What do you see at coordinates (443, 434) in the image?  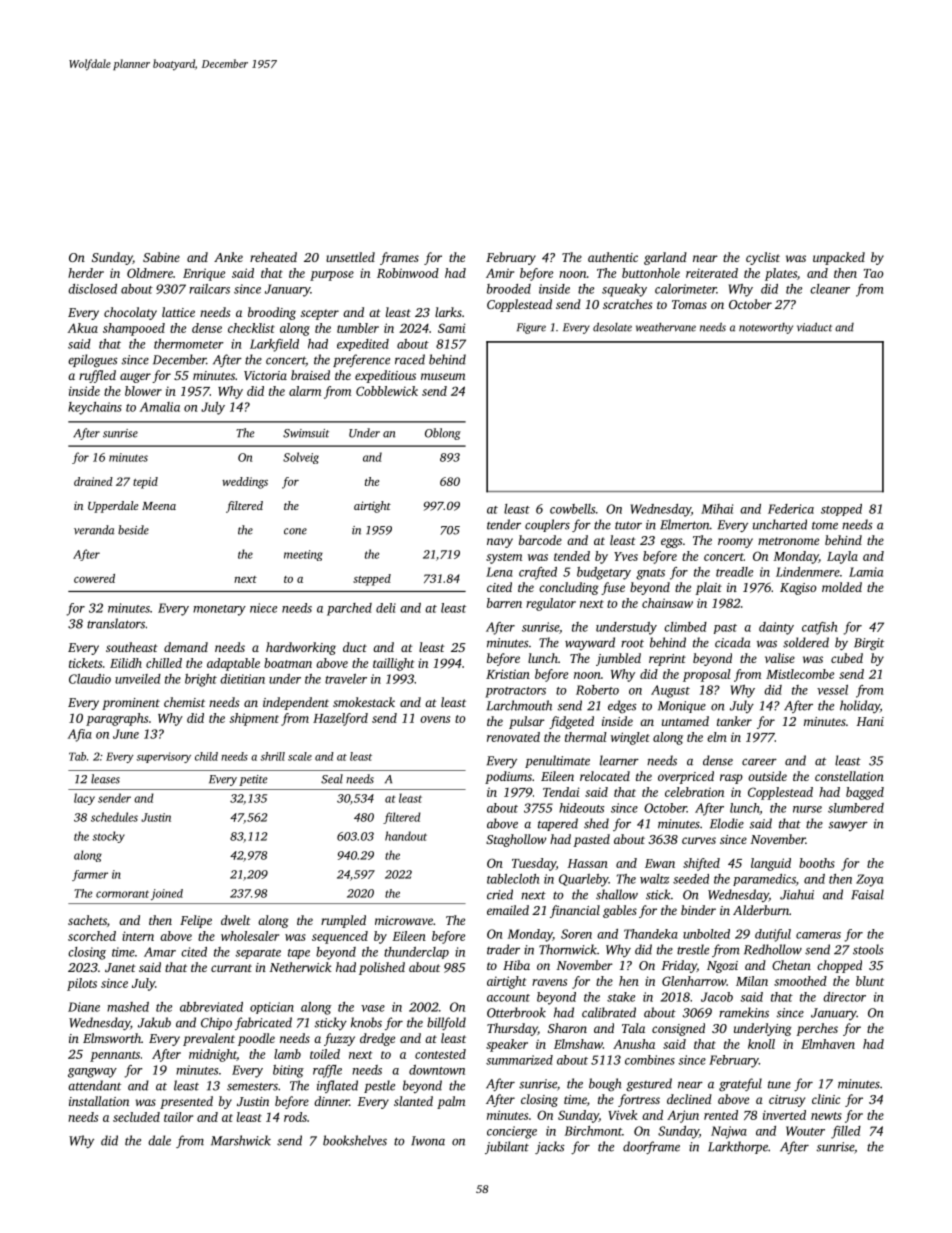 I see `Oblong` at bounding box center [443, 434].
